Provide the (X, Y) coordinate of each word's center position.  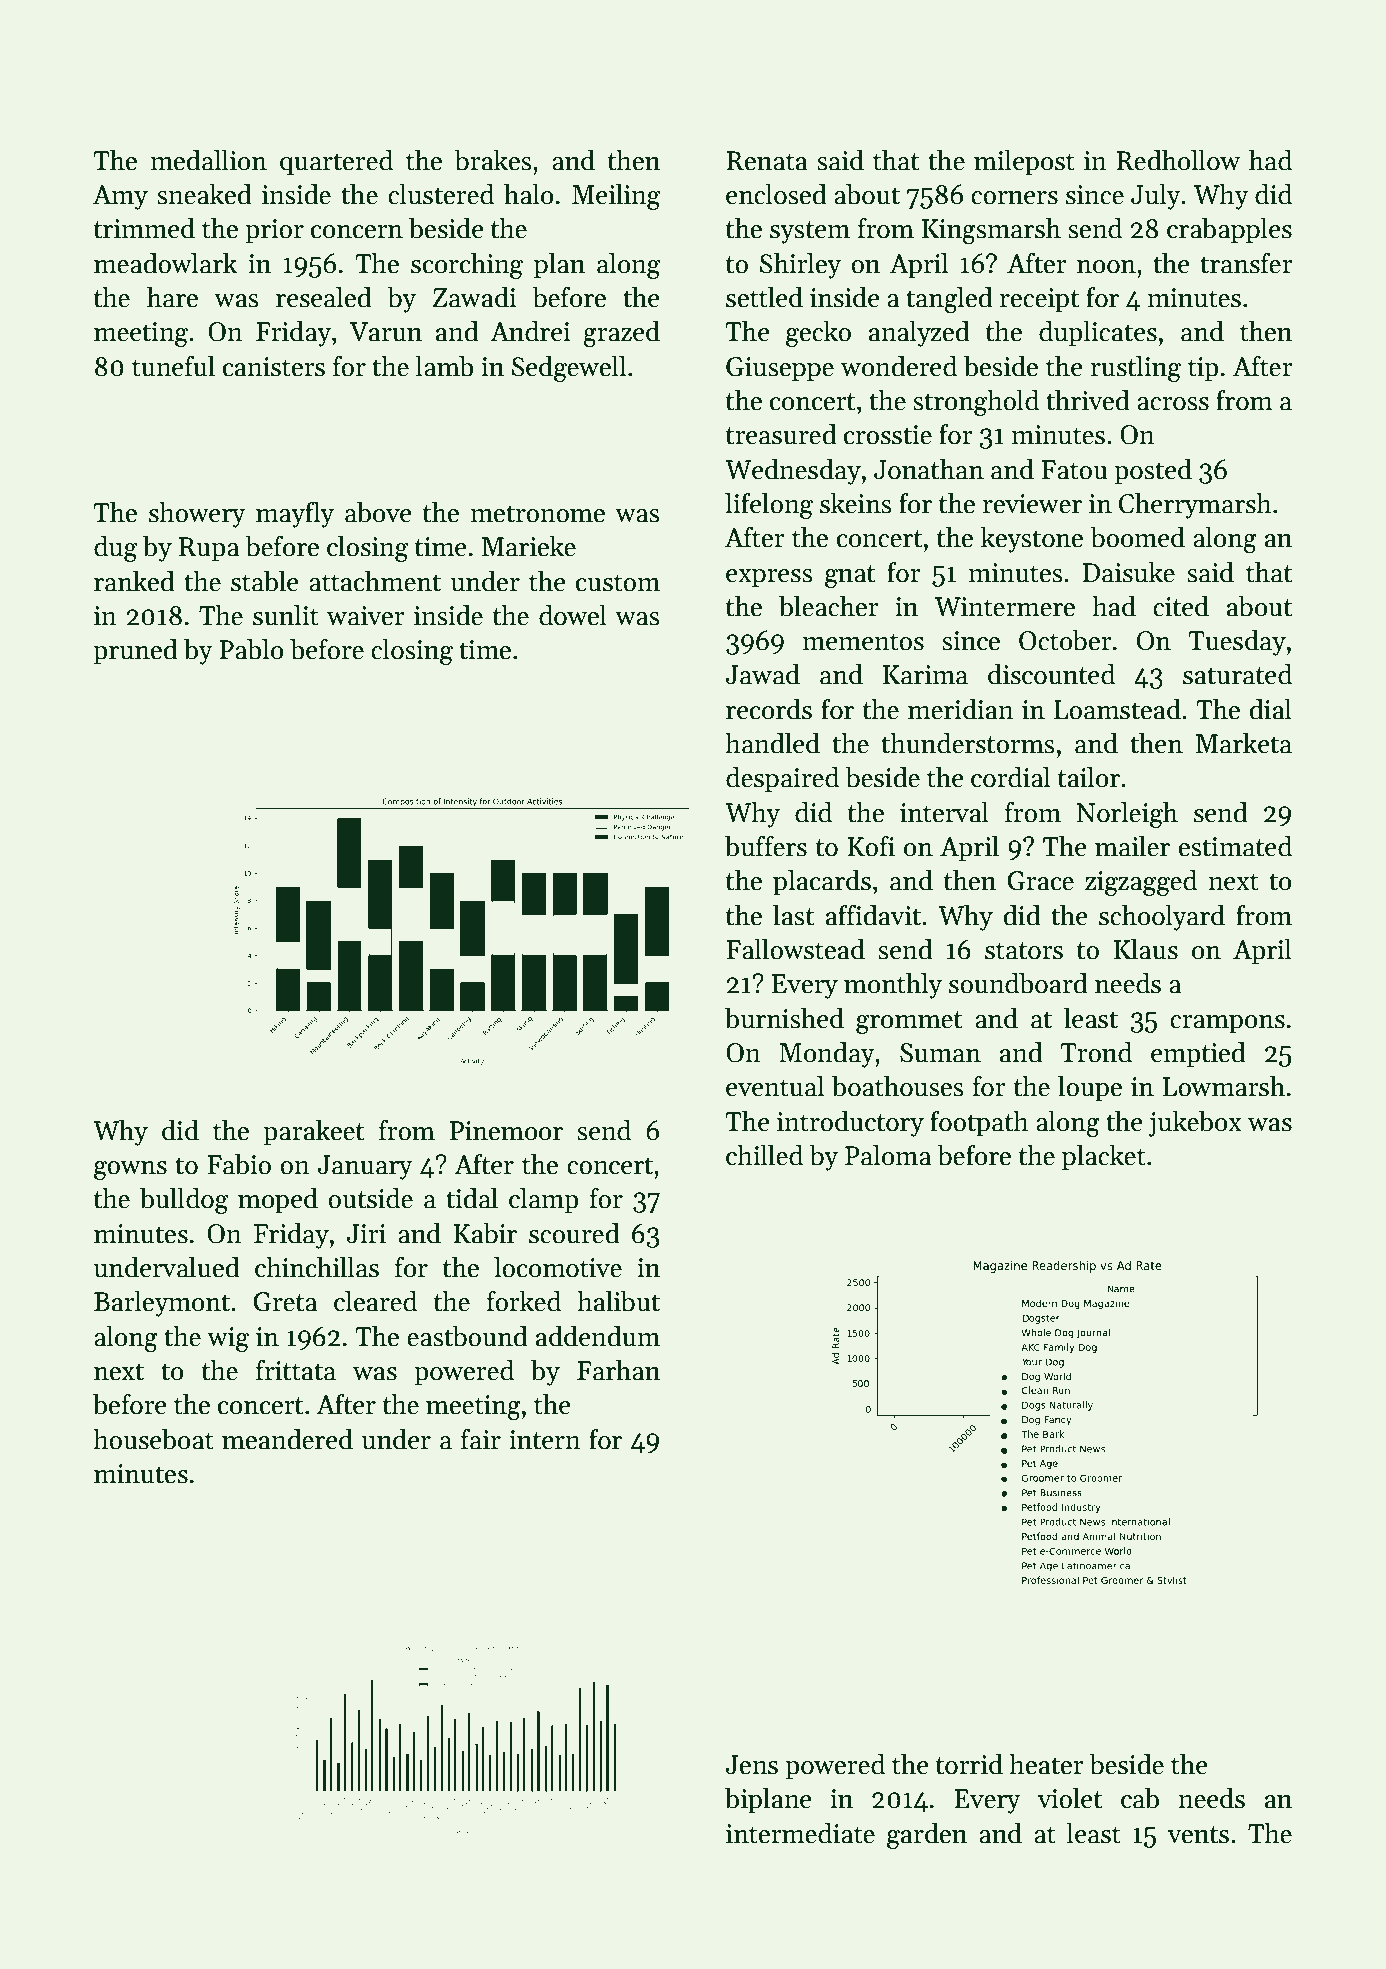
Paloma (888, 1155)
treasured (781, 434)
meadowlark (165, 263)
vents (1198, 1835)
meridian (961, 709)
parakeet (313, 1133)
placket (1104, 1158)
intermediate (800, 1833)
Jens (752, 1765)
